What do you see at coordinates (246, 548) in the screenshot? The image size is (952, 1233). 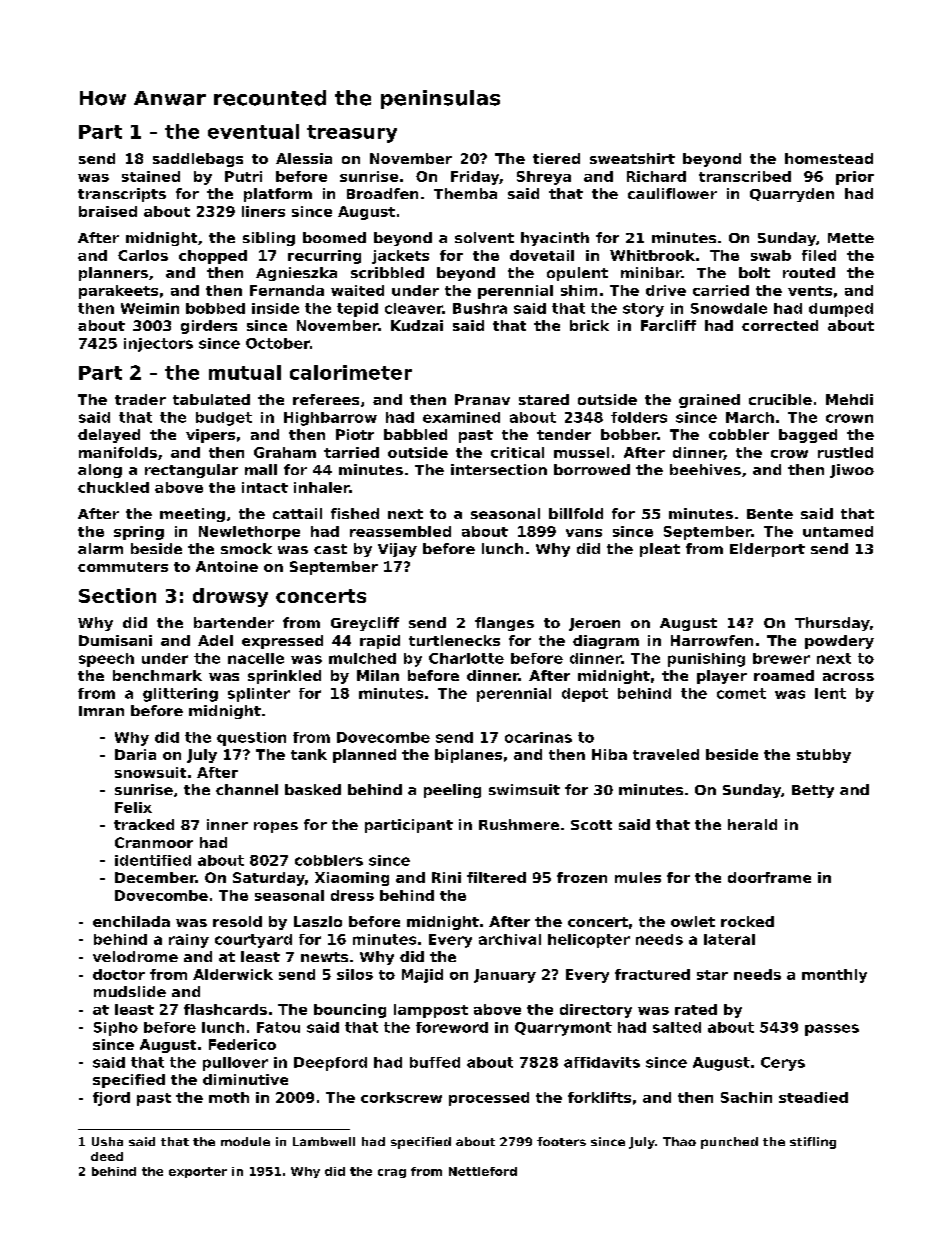 I see `smock` at bounding box center [246, 548].
